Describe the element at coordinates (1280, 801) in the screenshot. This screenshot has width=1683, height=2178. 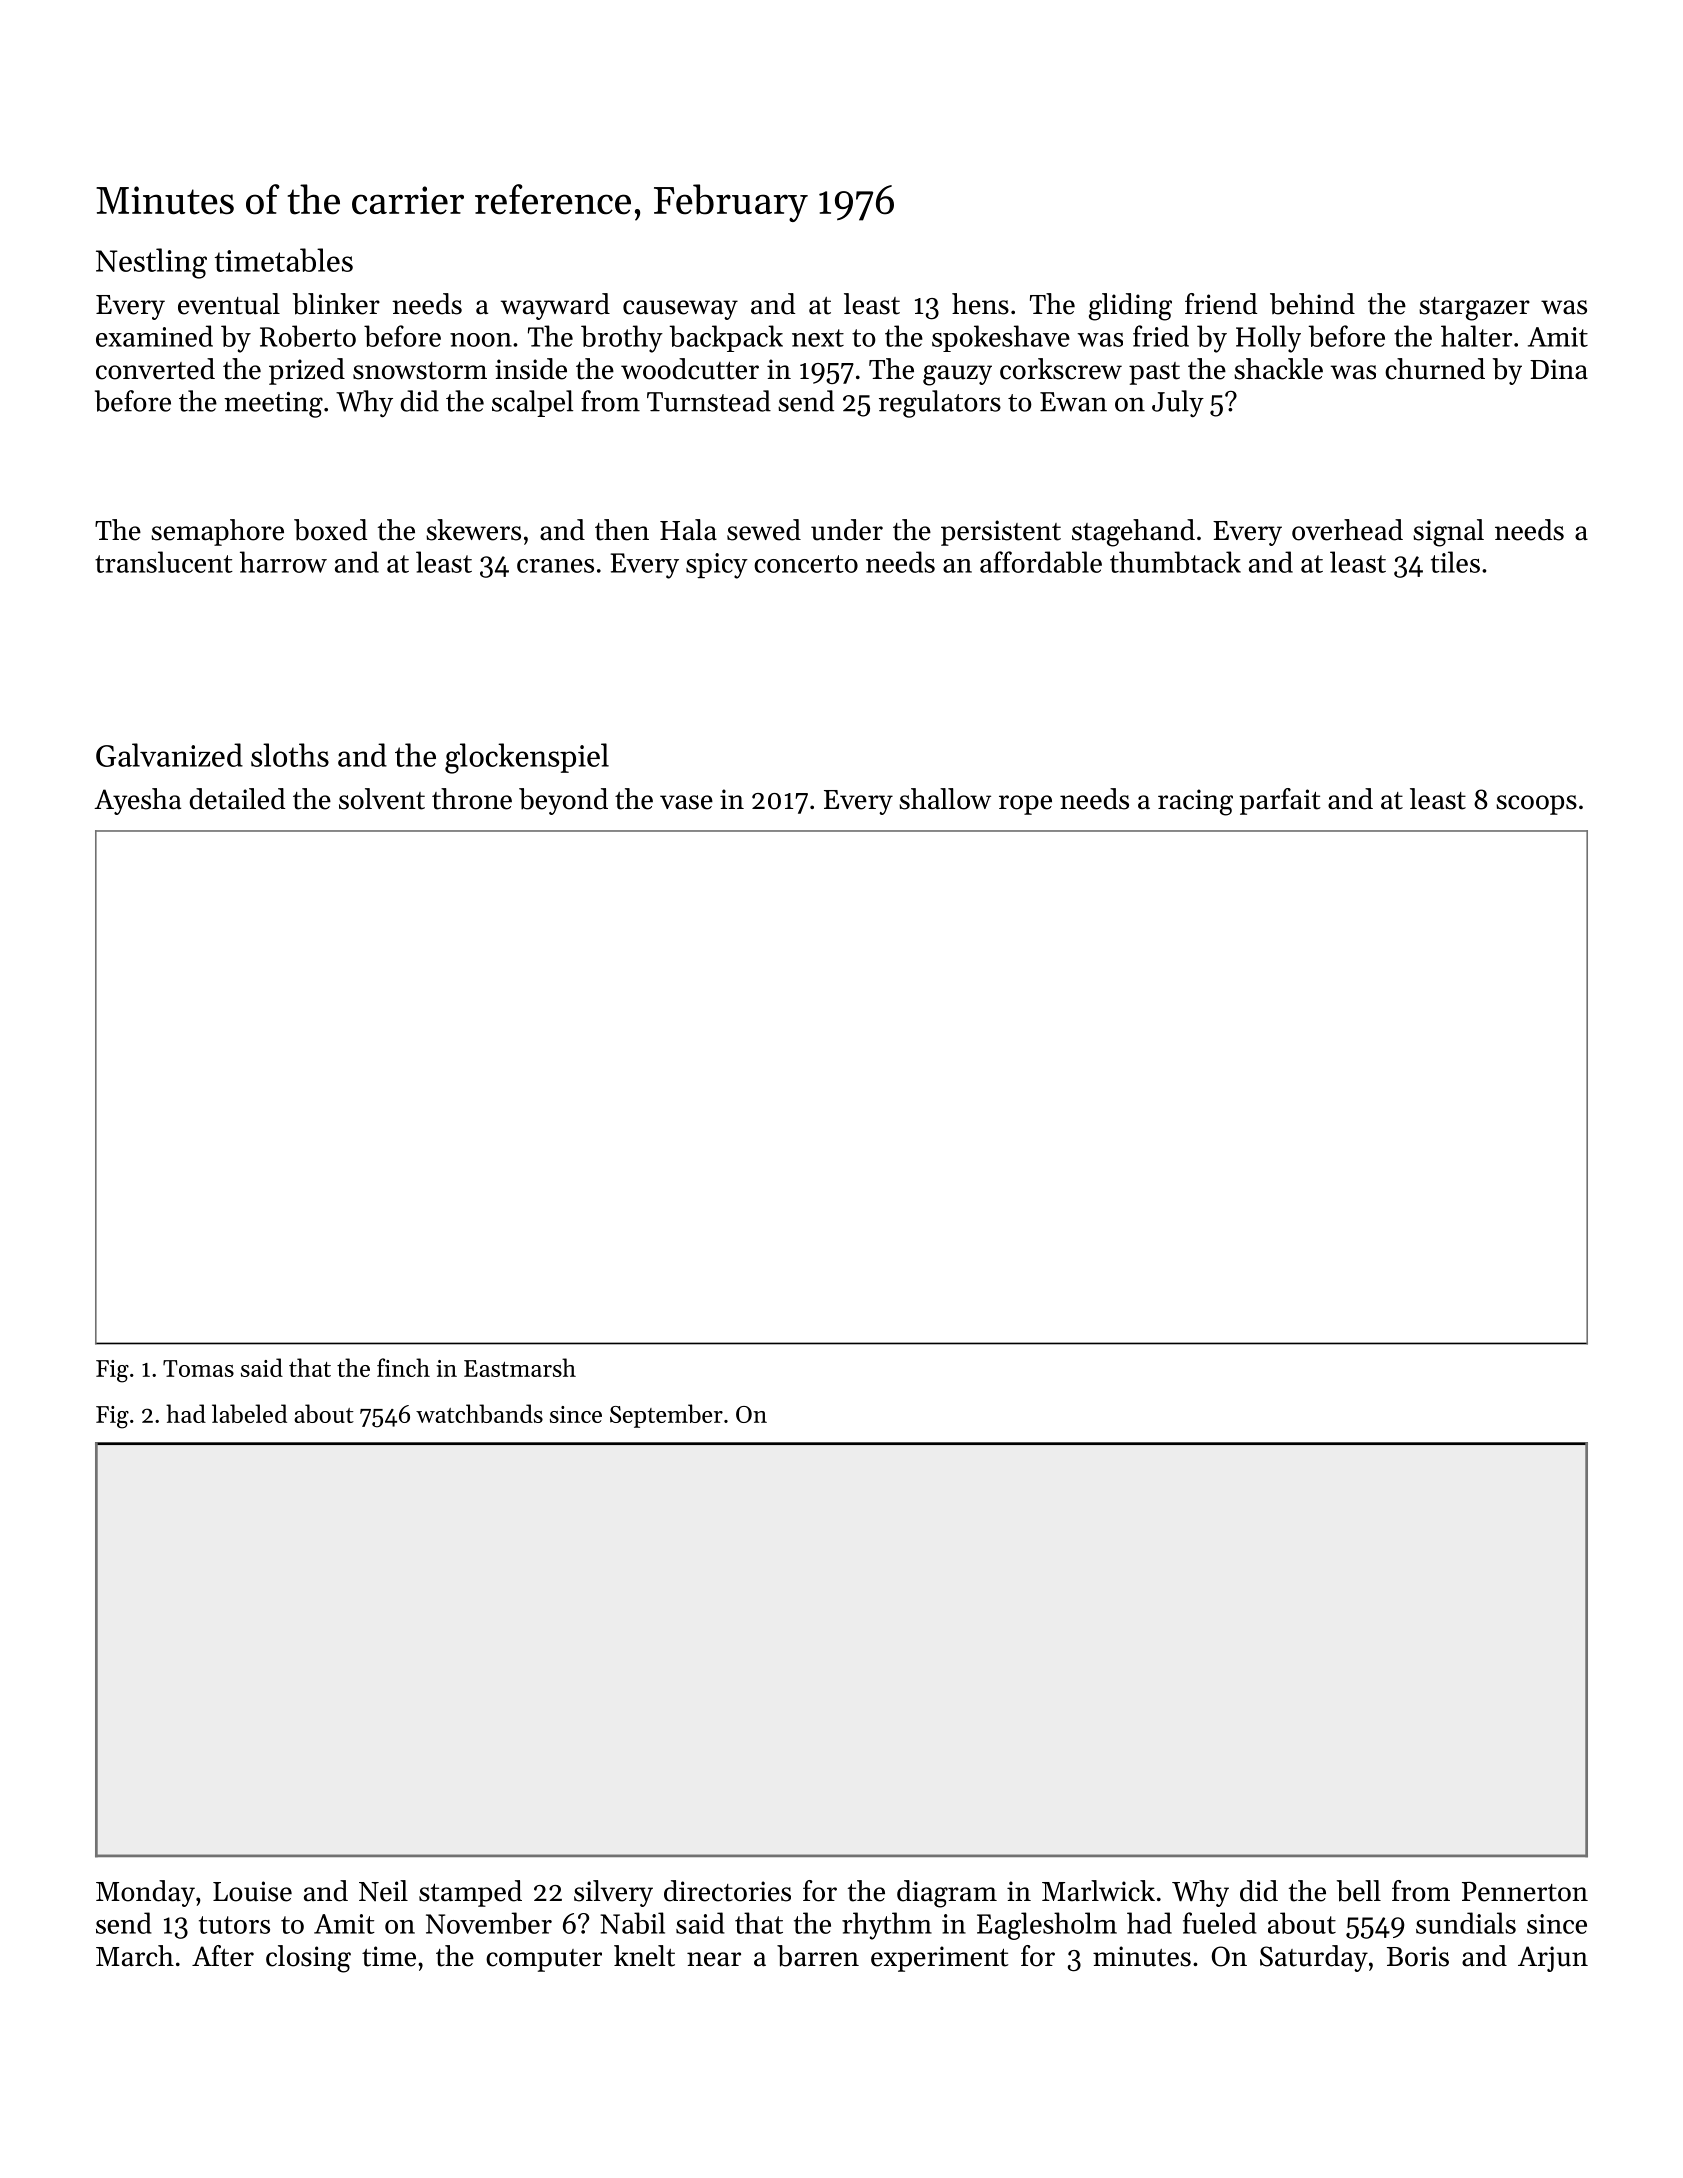
I see `parfait` at that location.
